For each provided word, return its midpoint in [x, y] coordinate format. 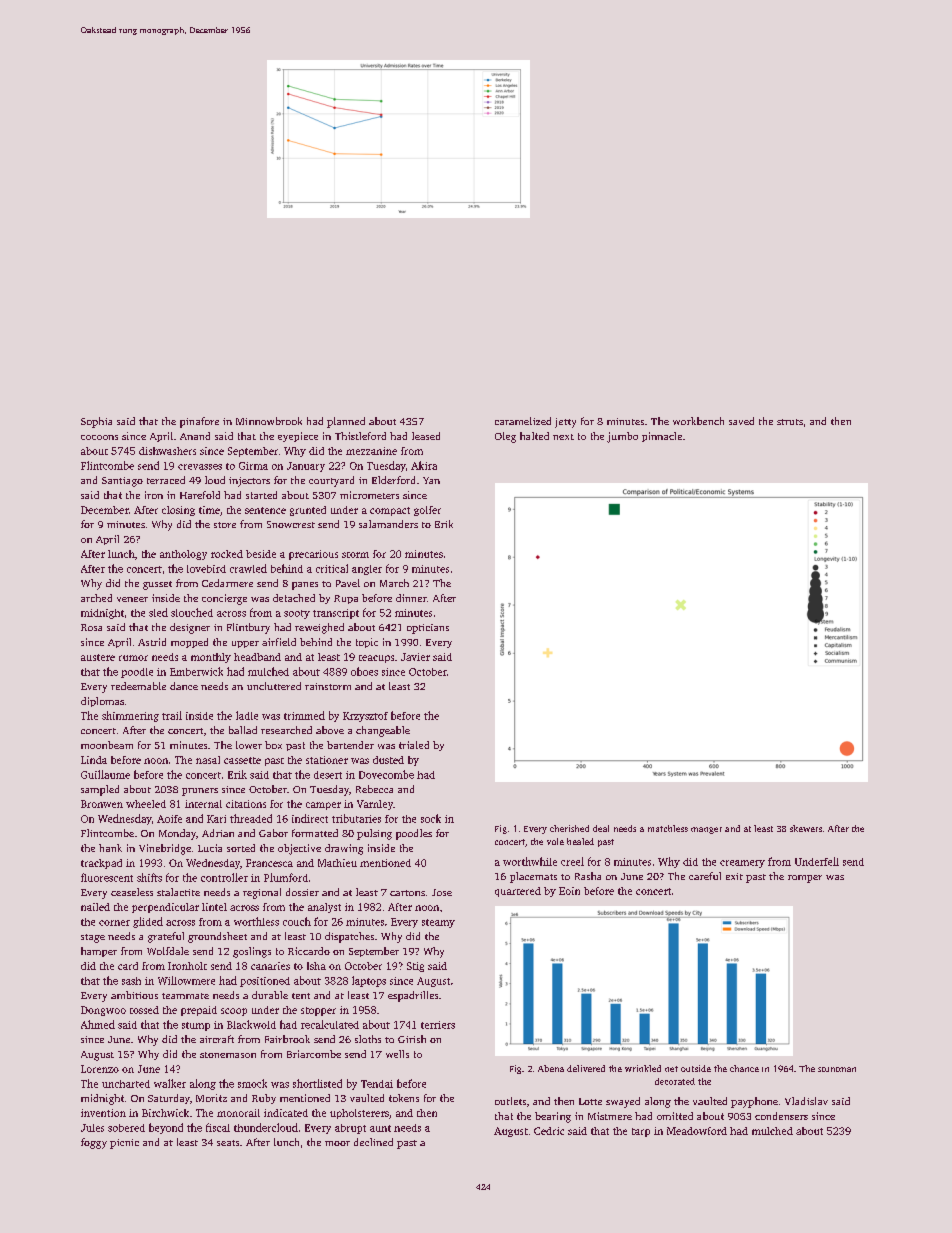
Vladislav [806, 1101]
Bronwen [102, 804]
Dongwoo [103, 1011]
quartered [518, 892]
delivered [586, 1068]
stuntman [837, 1069]
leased [426, 436]
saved [741, 421]
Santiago [122, 482]
